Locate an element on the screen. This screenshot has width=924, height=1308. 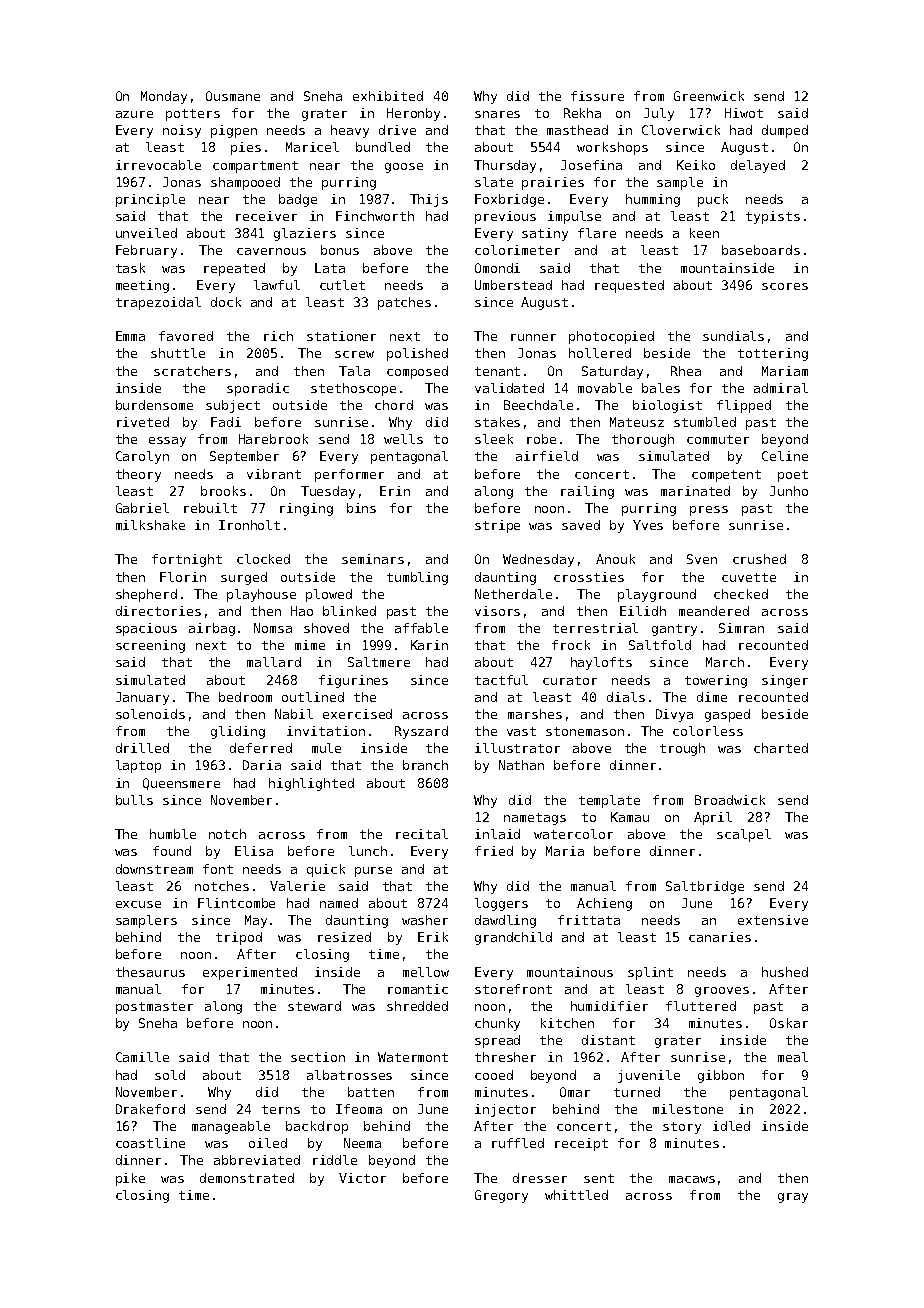
tumbling is located at coordinates (417, 578).
